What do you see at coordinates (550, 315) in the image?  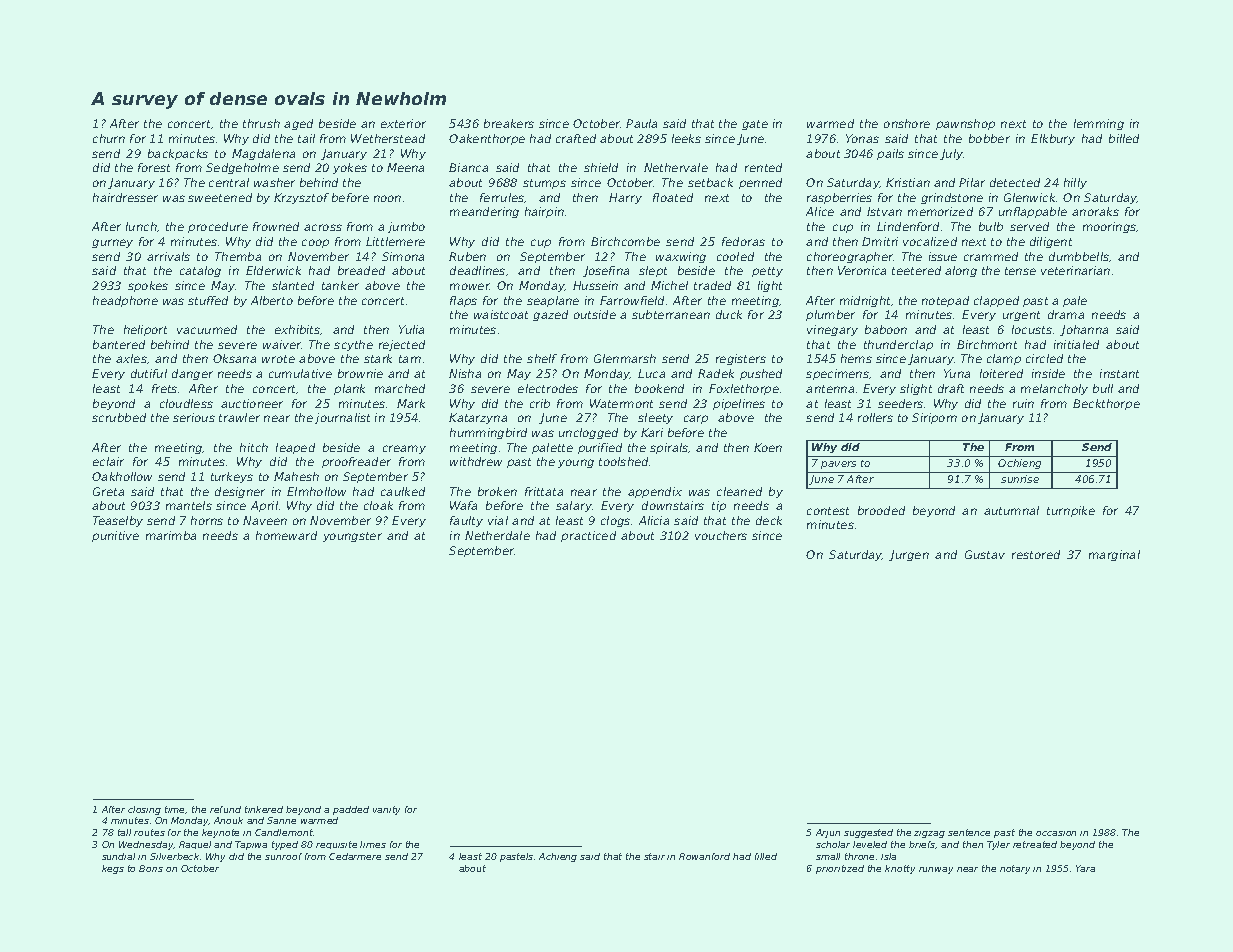 I see `gazed` at bounding box center [550, 315].
